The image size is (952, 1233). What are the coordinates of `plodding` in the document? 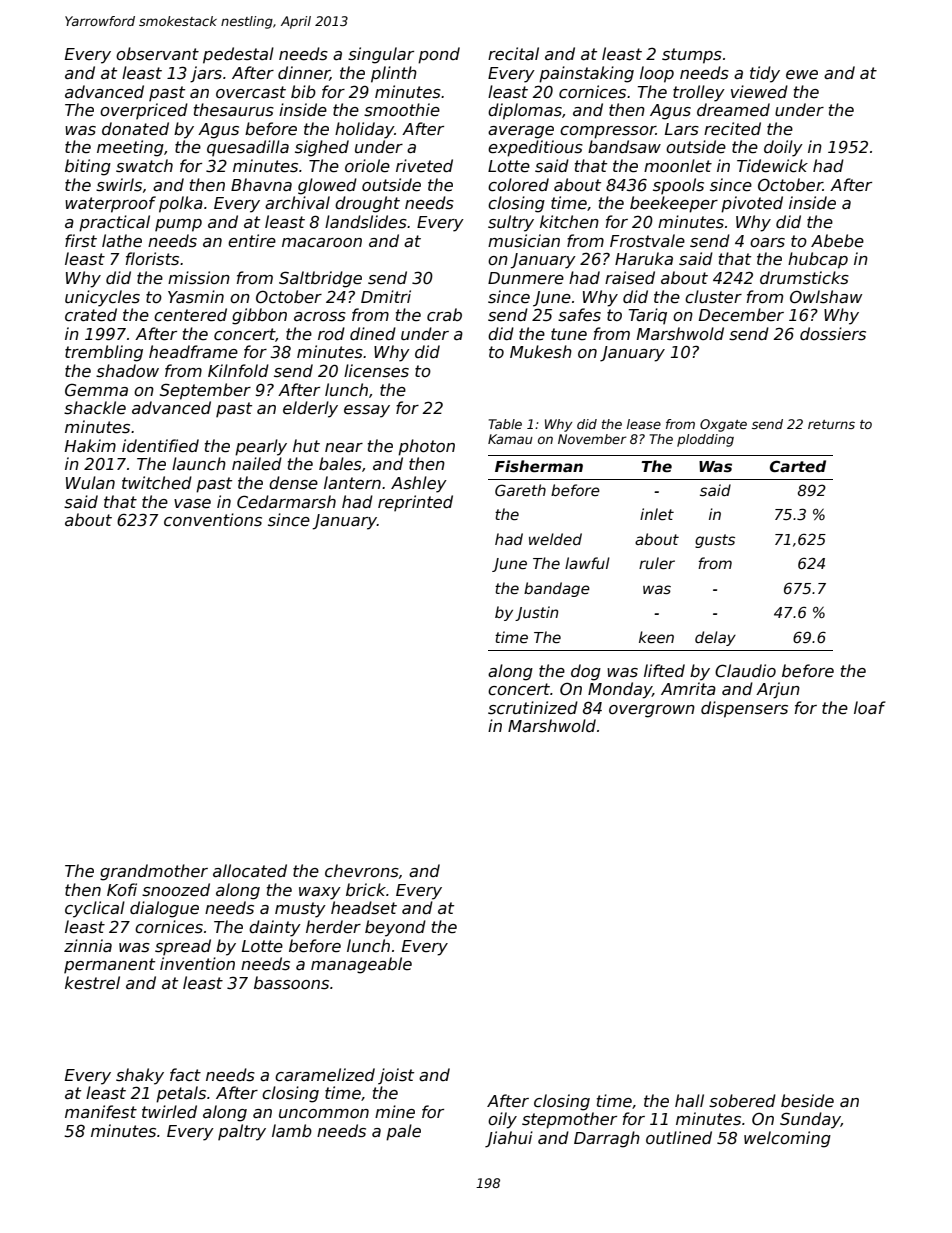 It's located at (705, 440).
